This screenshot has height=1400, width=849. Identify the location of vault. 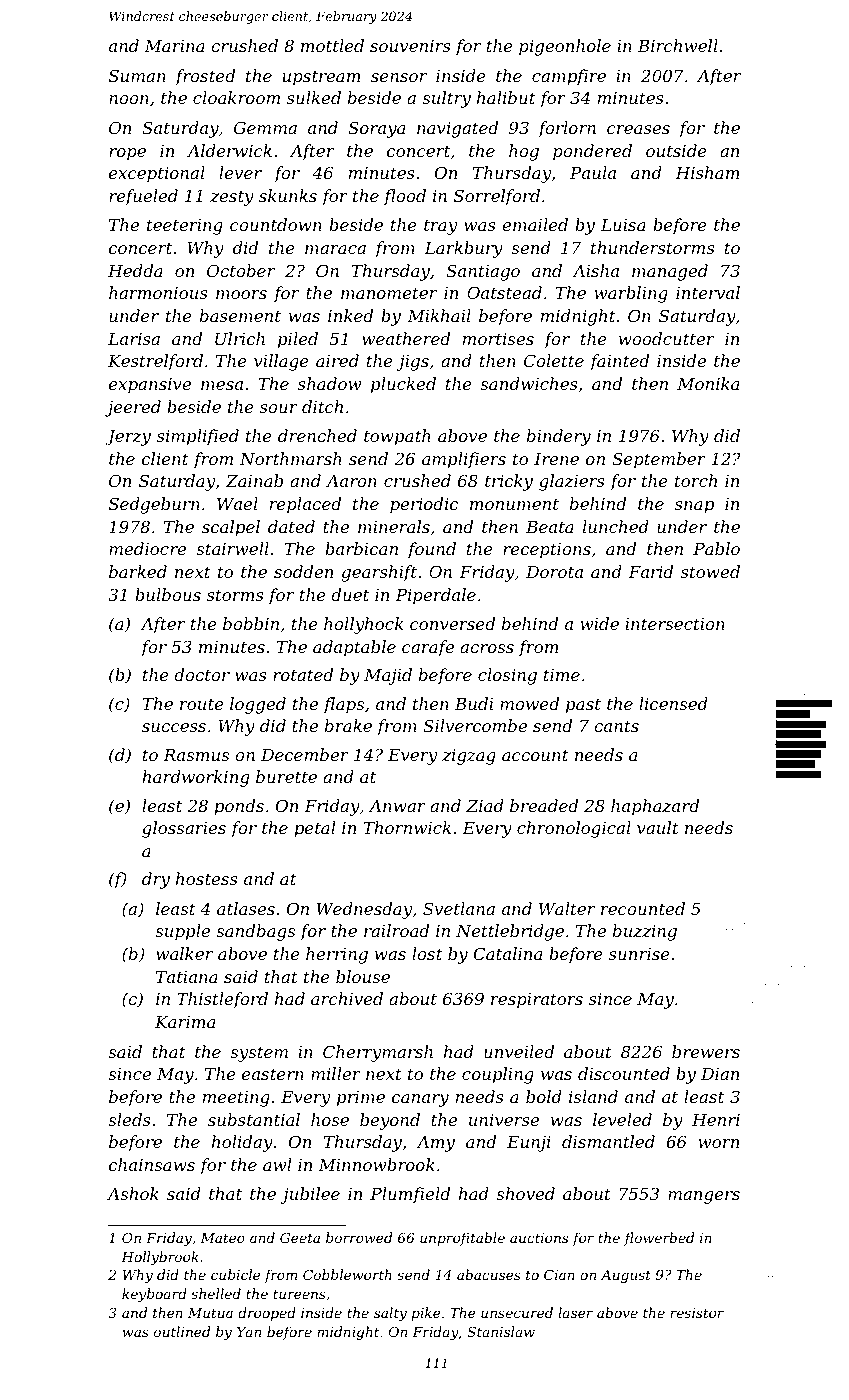
(658, 827).
